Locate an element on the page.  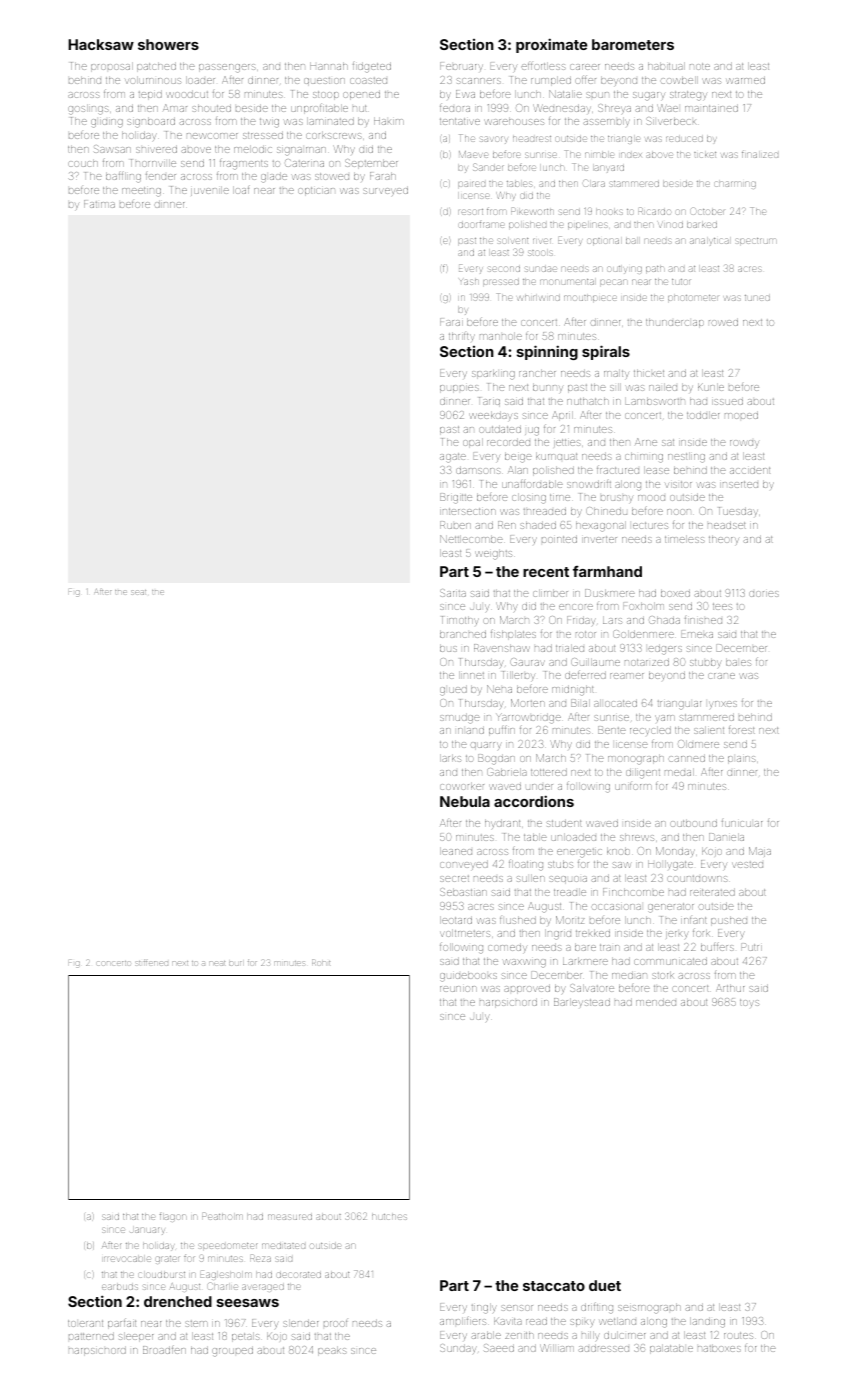
Fatima is located at coordinates (99, 204).
